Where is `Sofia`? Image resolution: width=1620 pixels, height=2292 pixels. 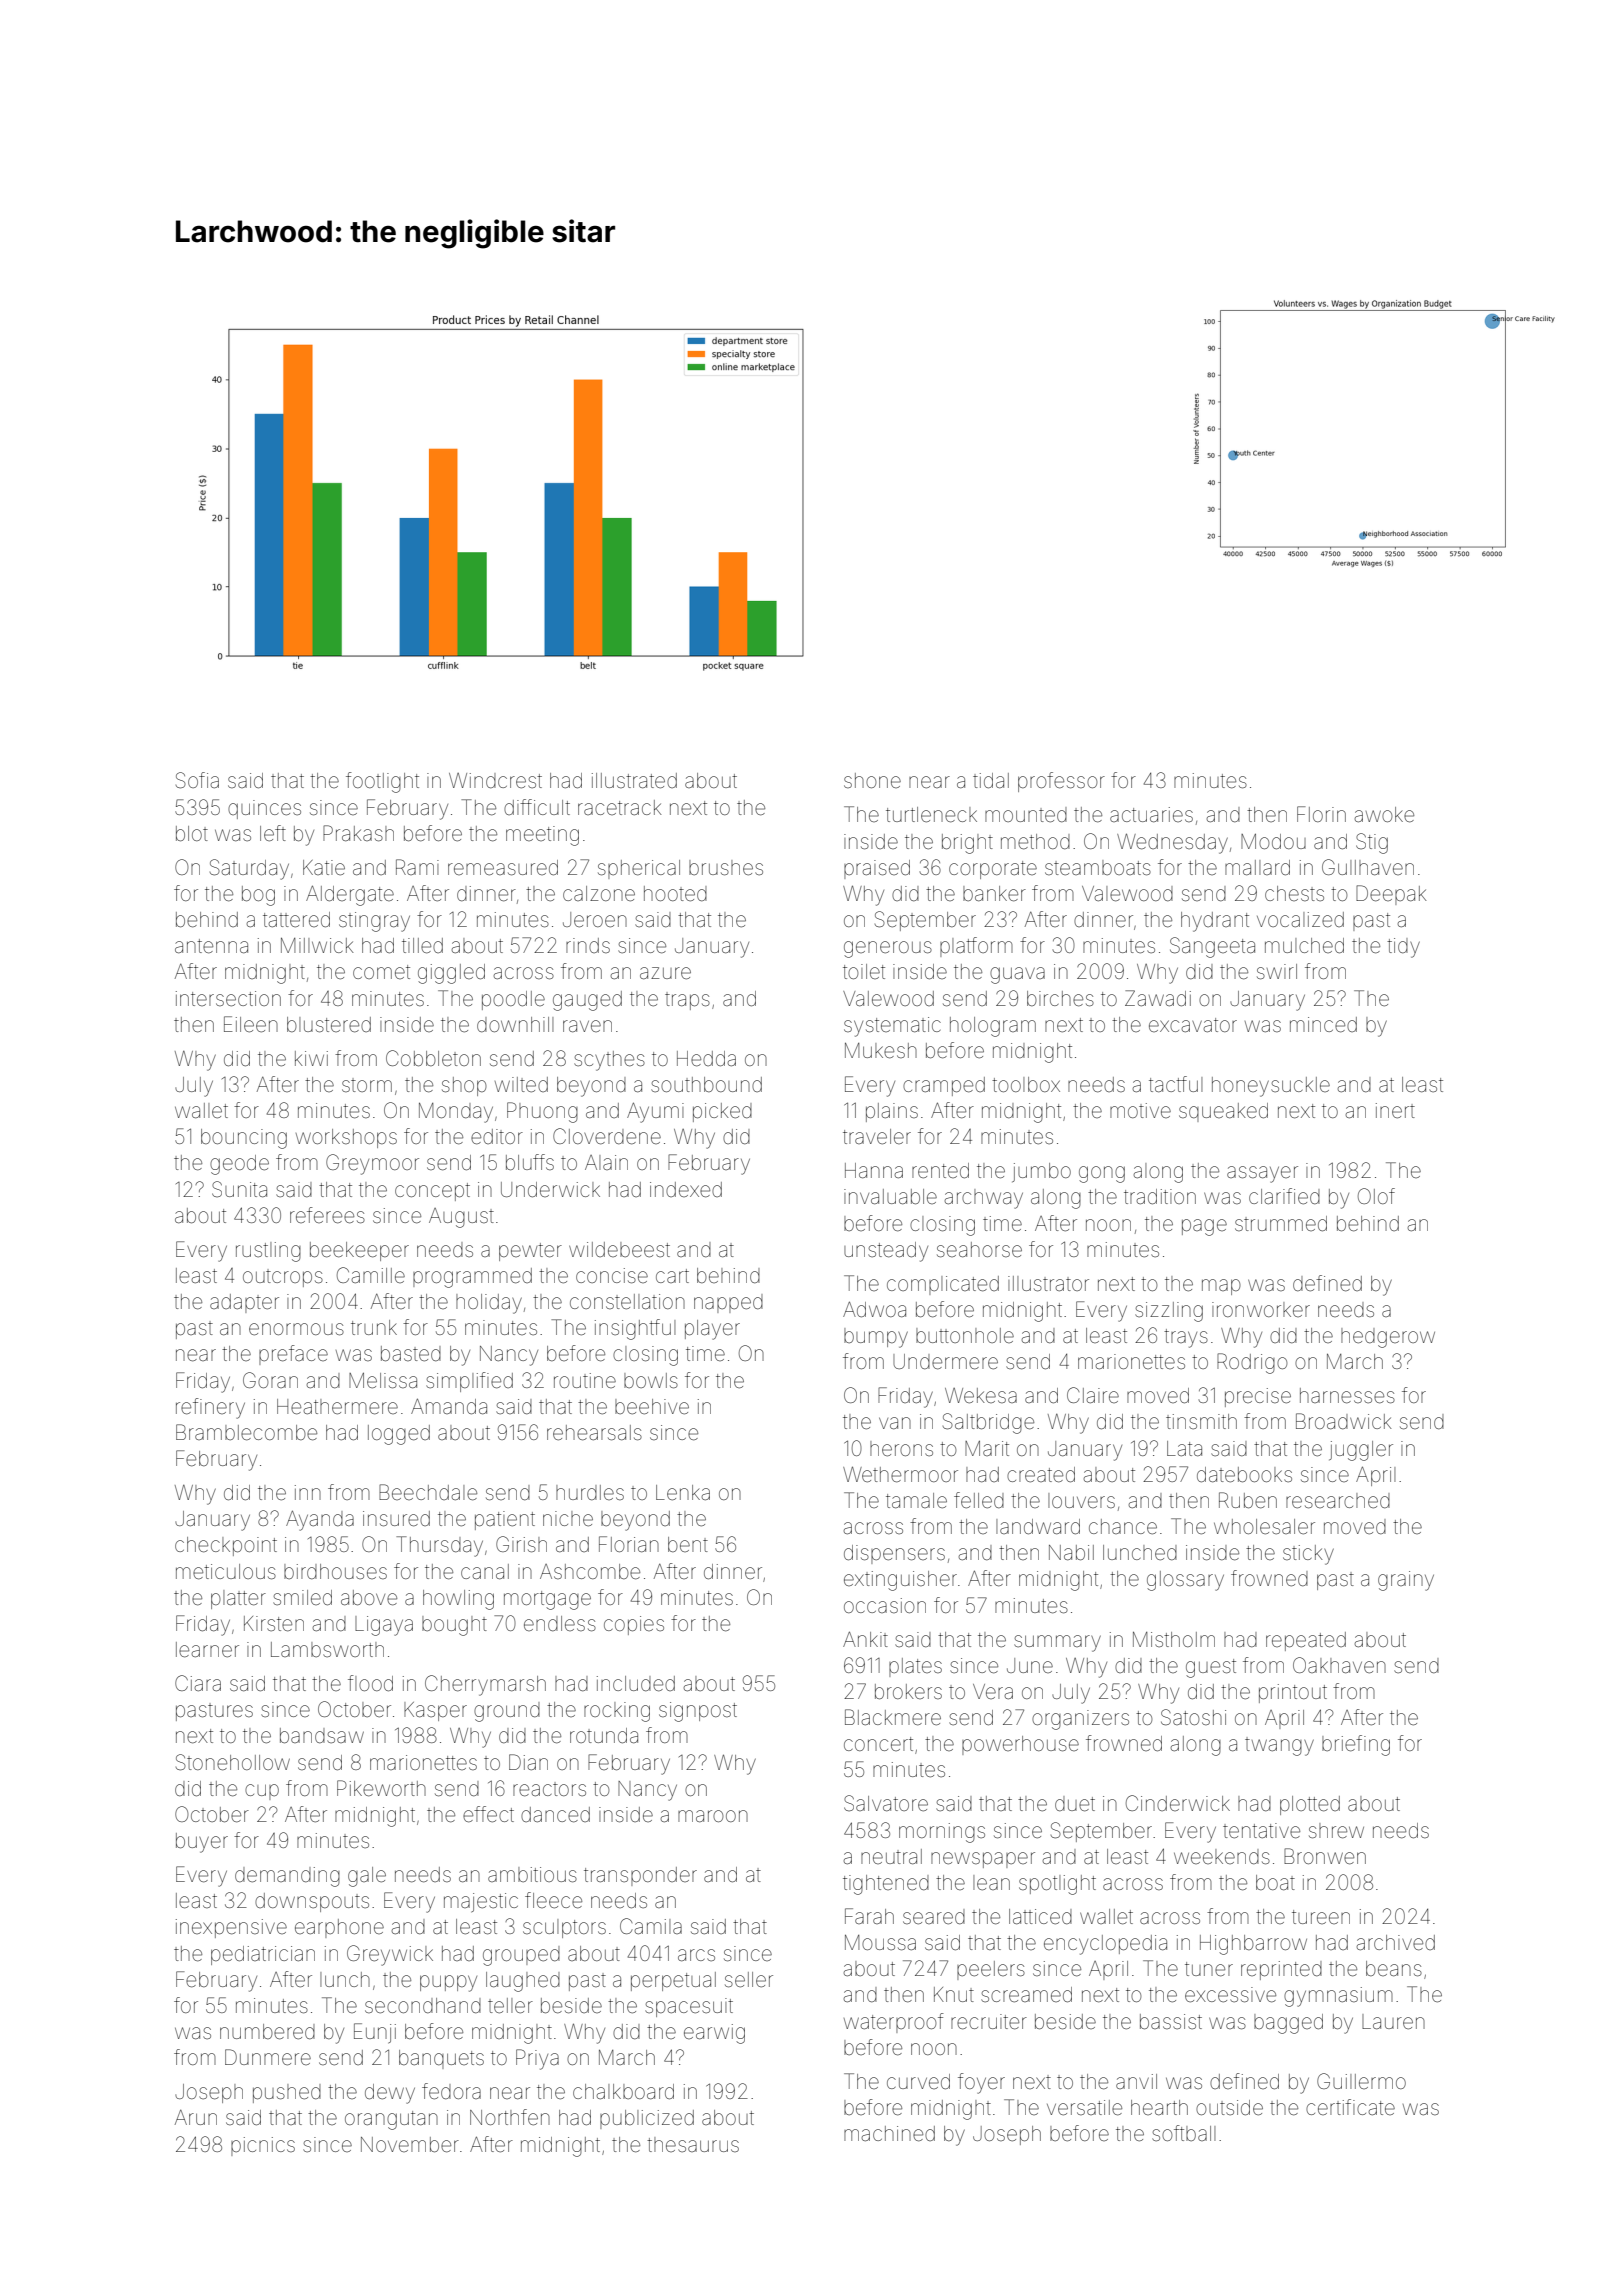 Sofia is located at coordinates (197, 780).
